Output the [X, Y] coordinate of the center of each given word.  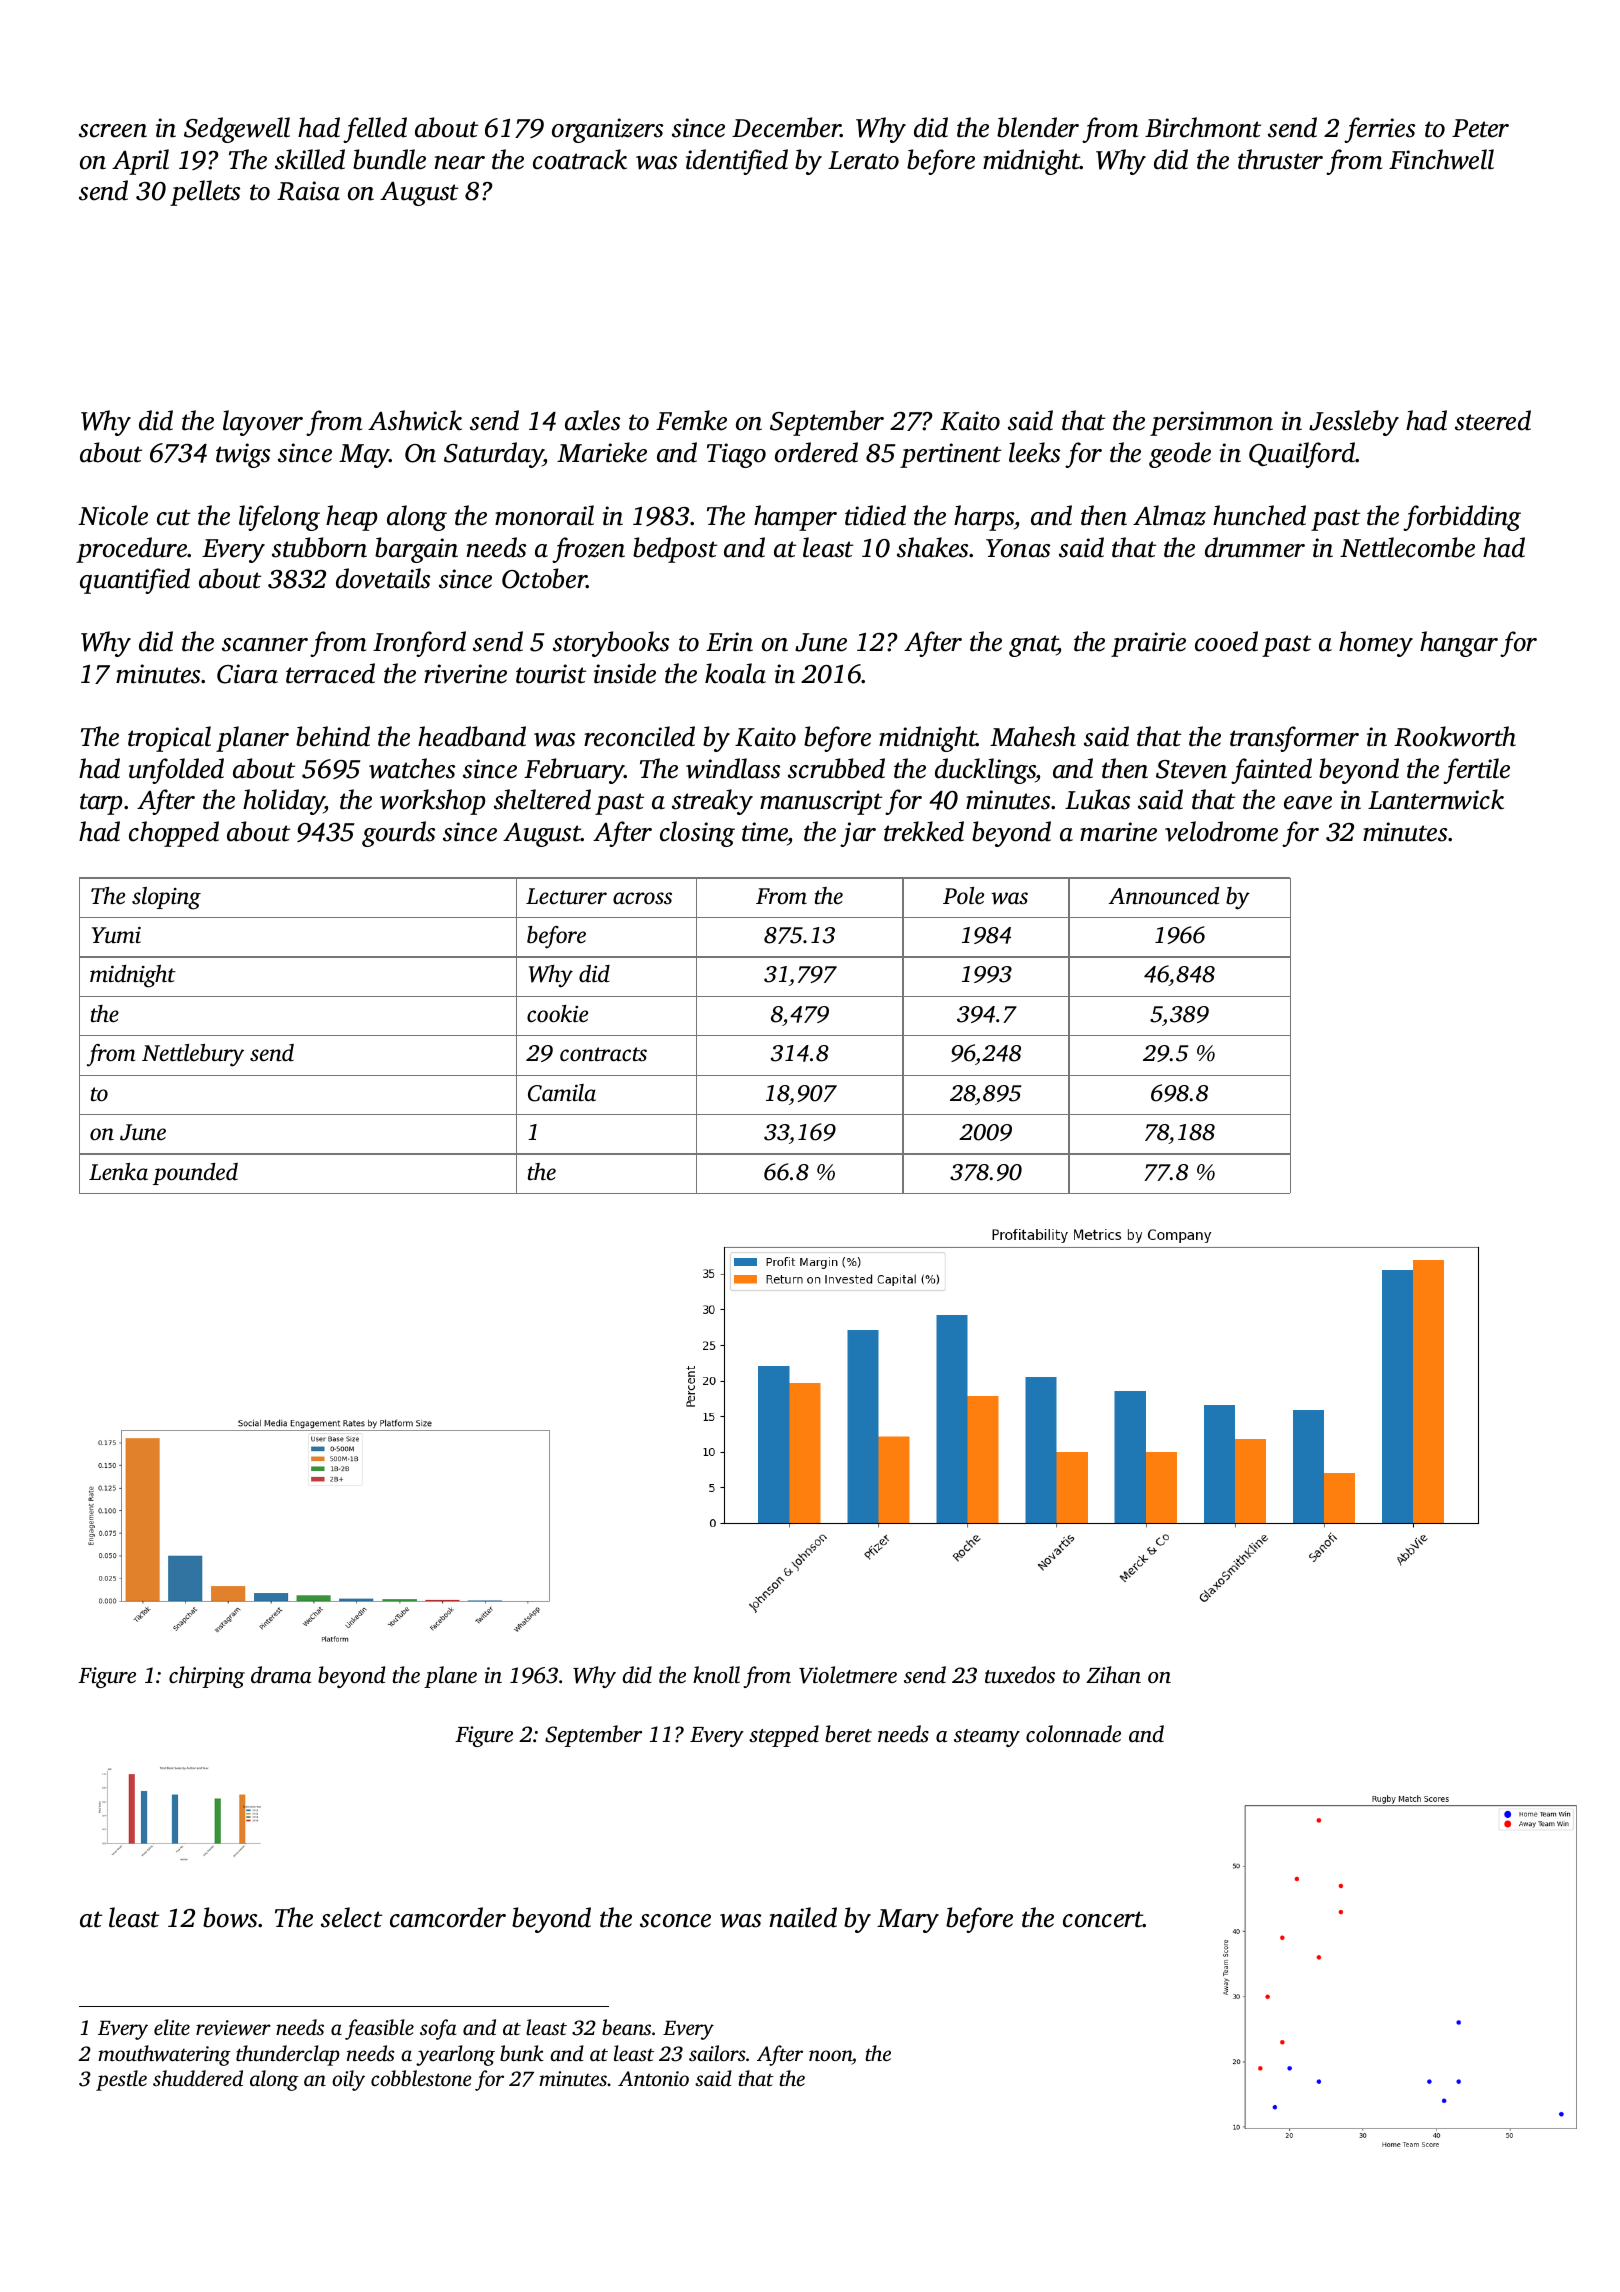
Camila [562, 1093]
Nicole [113, 515]
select [351, 1917]
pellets [205, 193]
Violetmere [848, 1675]
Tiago [736, 455]
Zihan [1113, 1674]
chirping [207, 1677]
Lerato [863, 160]
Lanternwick [1436, 799]
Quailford [1302, 455]
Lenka [118, 1172]
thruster [1280, 159]
